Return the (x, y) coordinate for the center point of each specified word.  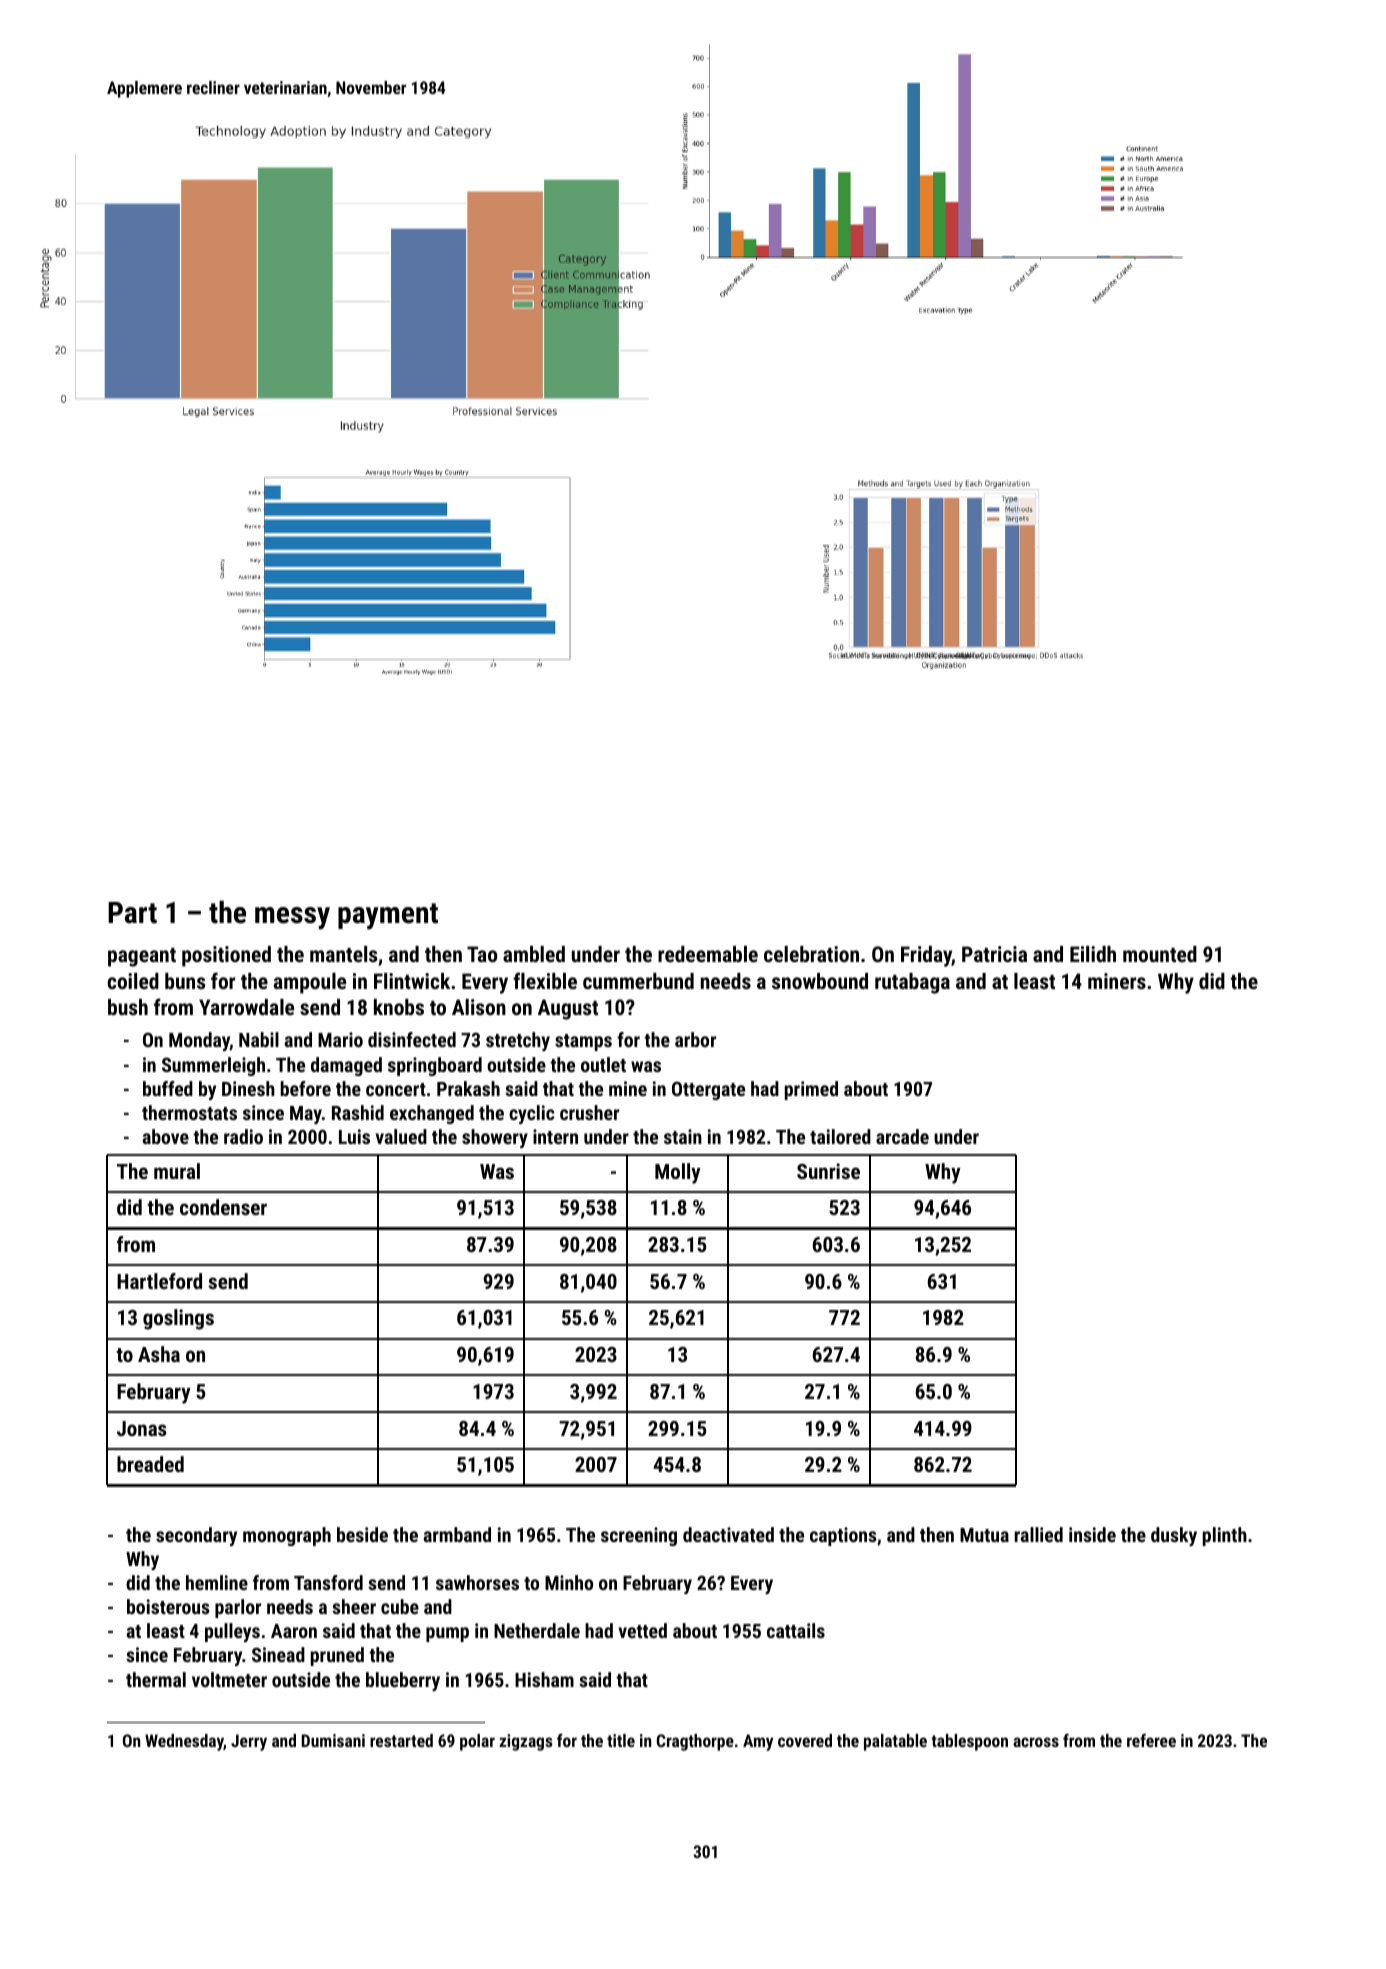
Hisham (544, 1679)
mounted (1160, 954)
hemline (217, 1582)
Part (132, 913)
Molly (678, 1173)
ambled (534, 954)
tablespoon (969, 1742)
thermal (156, 1679)
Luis (354, 1136)
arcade (902, 1136)
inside (1092, 1534)
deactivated (728, 1534)
